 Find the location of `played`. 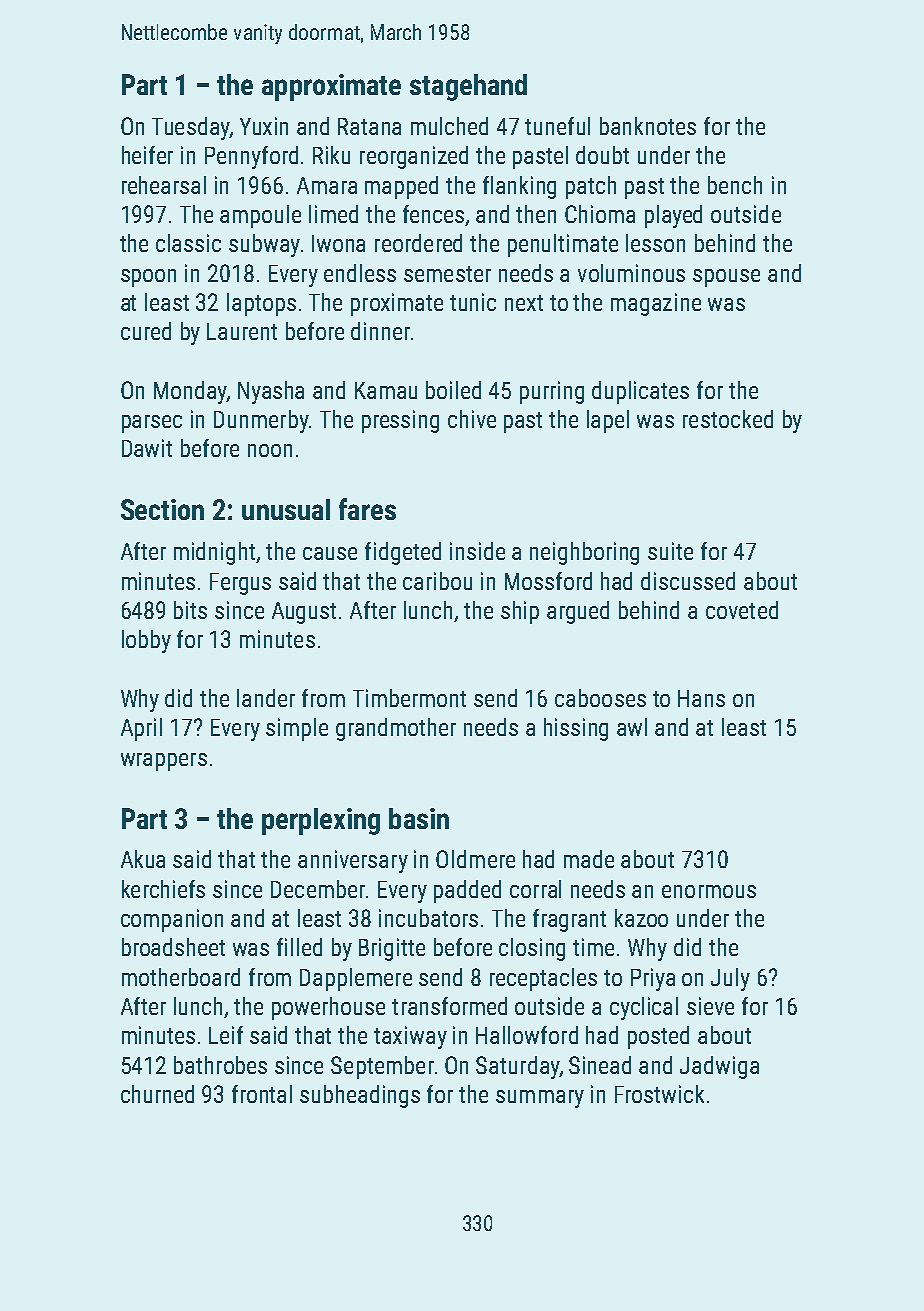

played is located at coordinates (673, 216).
